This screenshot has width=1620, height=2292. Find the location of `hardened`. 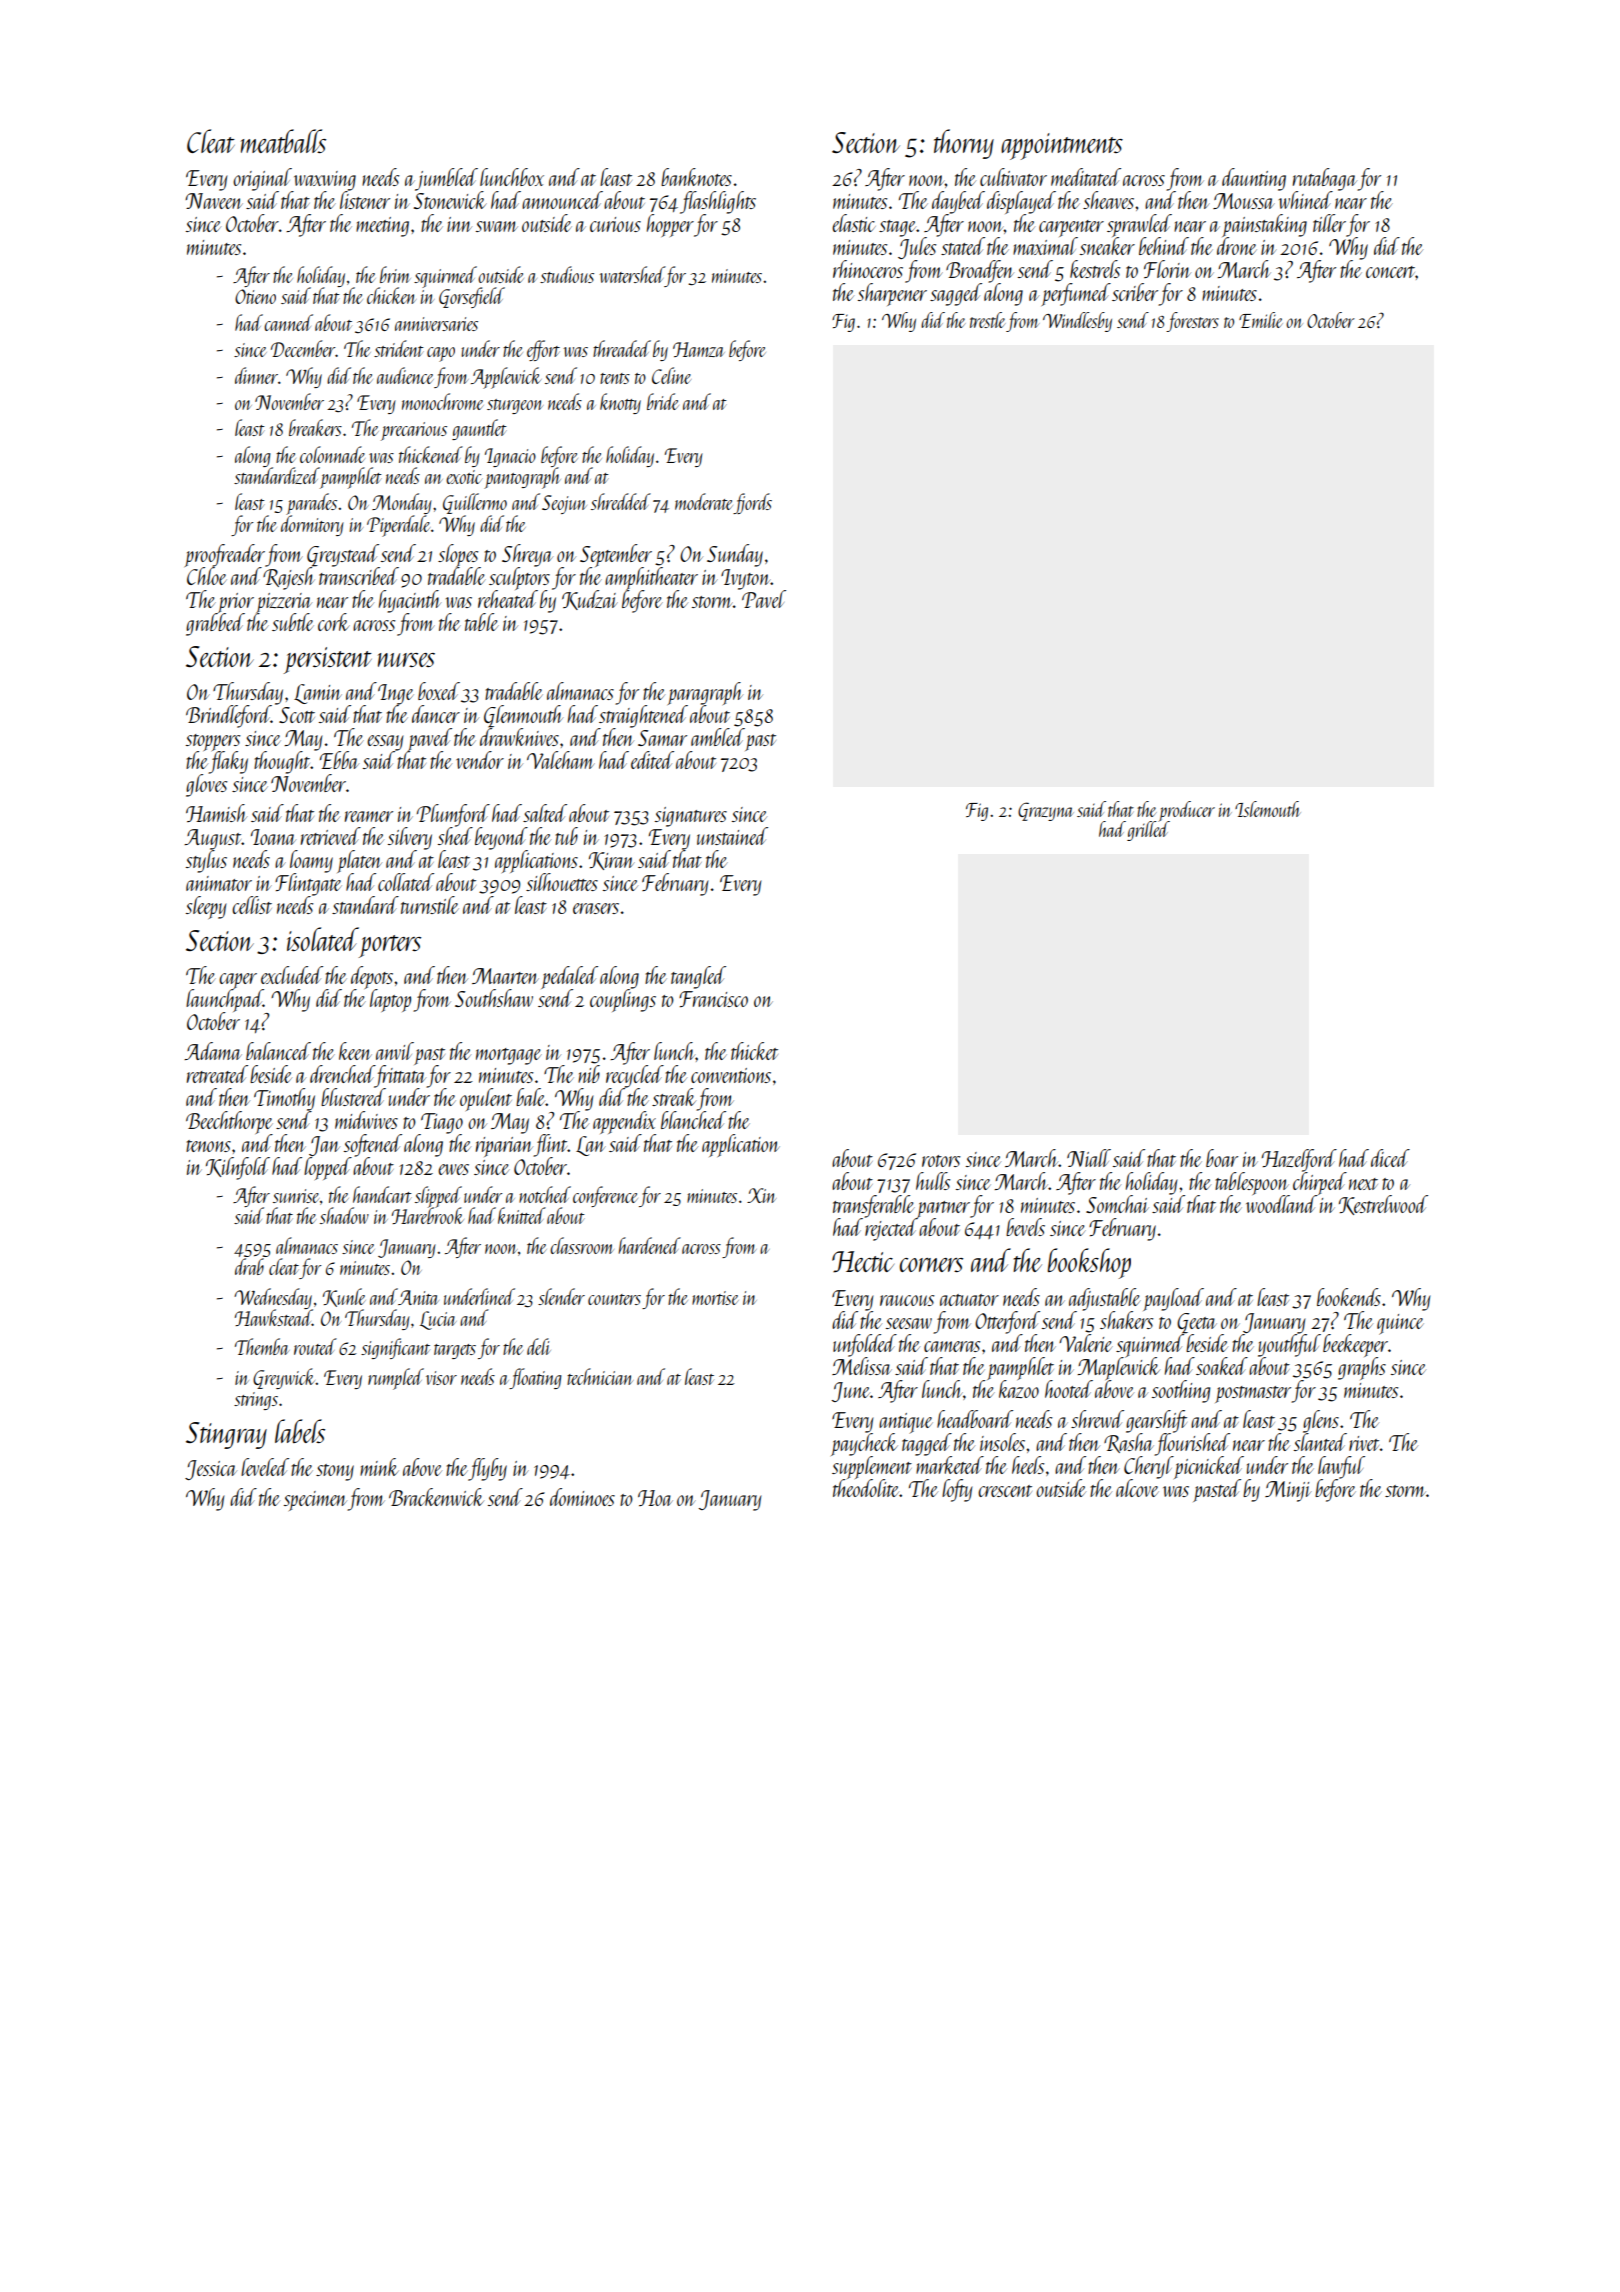

hardened is located at coordinates (649, 1245).
